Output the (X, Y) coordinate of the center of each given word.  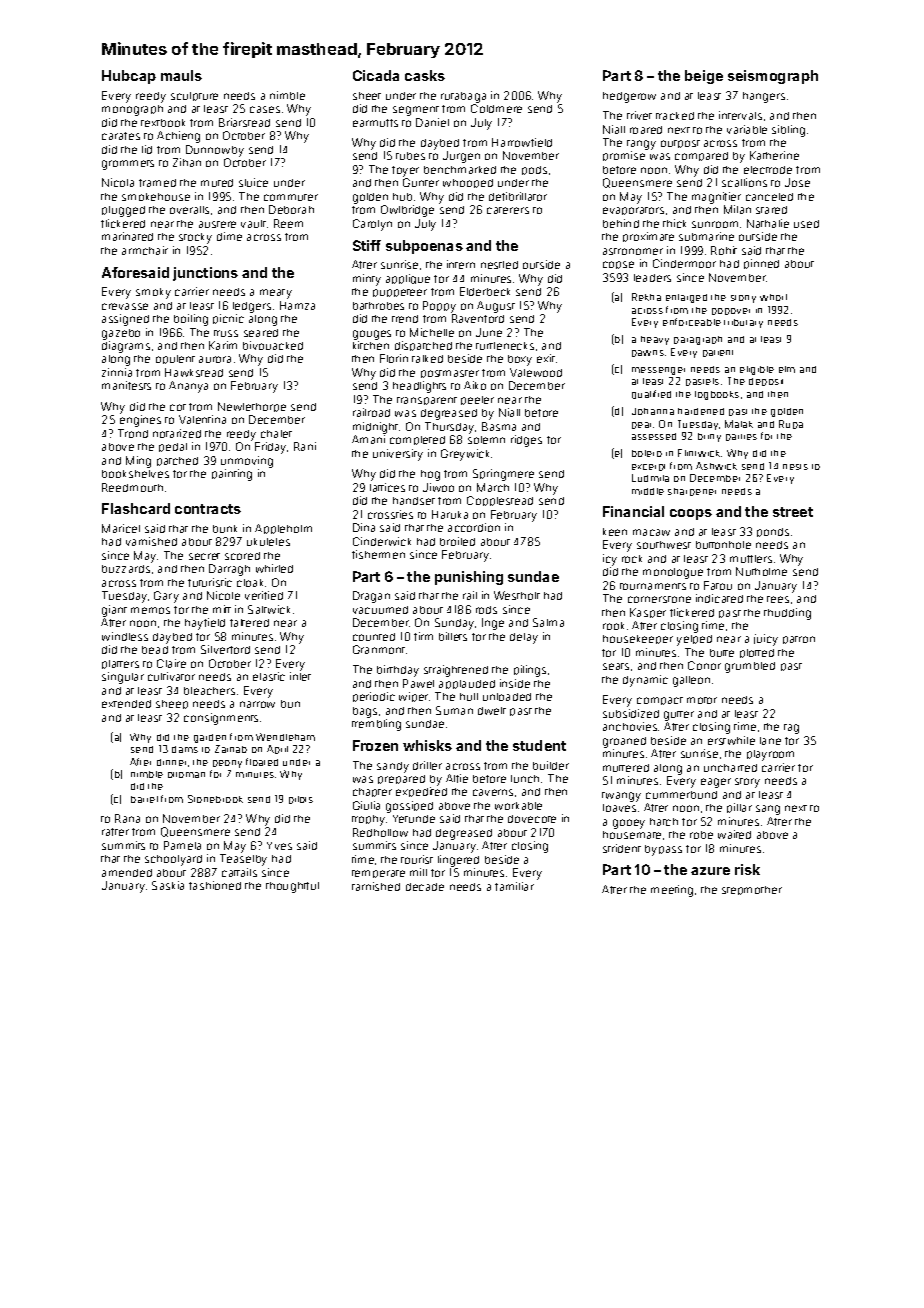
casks (425, 75)
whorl (773, 297)
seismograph (773, 77)
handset (414, 501)
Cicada (376, 75)
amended (127, 873)
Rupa (791, 424)
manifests (126, 385)
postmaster (450, 374)
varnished (151, 541)
